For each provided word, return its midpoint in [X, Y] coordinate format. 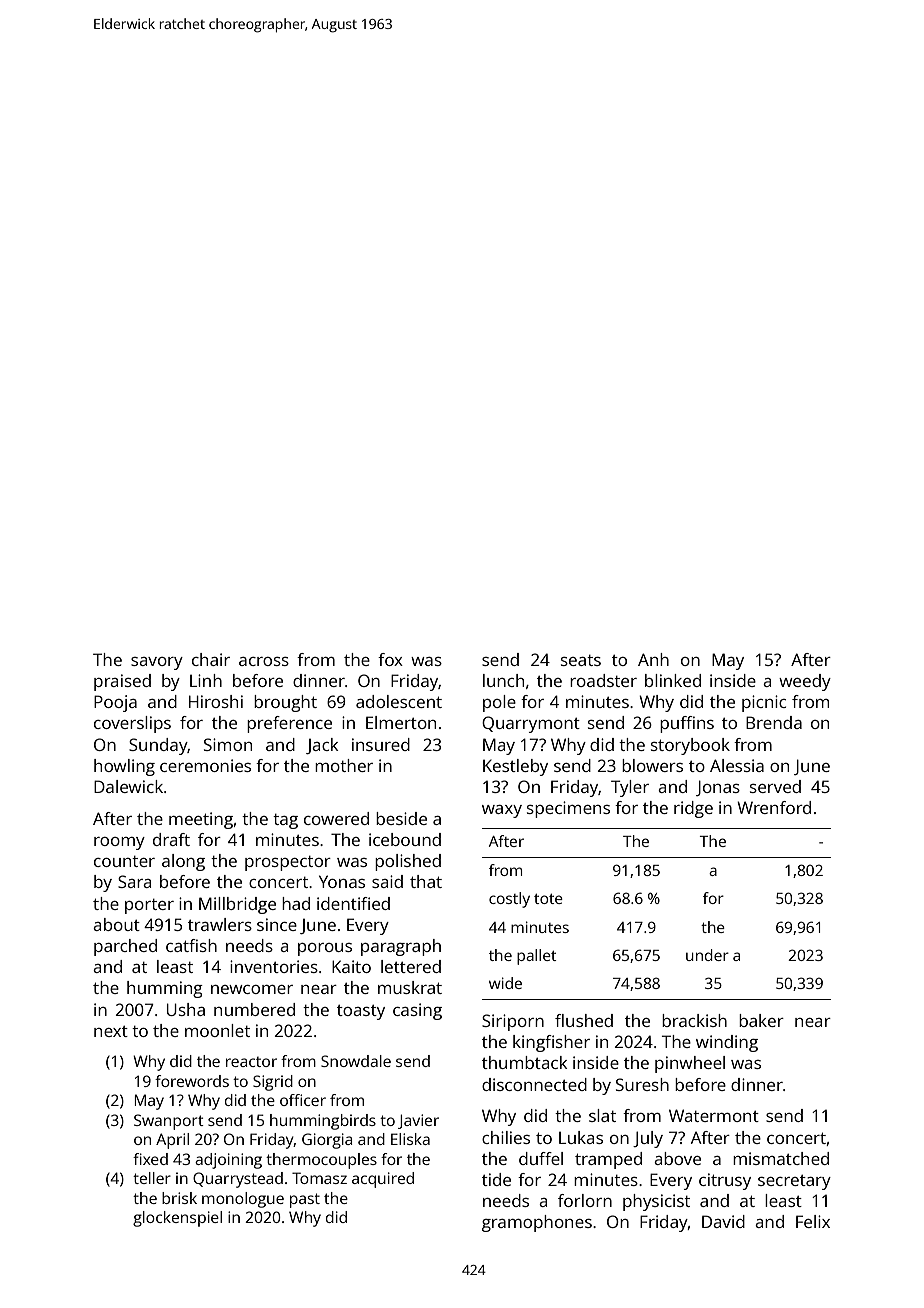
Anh [653, 659]
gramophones [537, 1223]
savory [157, 663]
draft [171, 839]
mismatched [781, 1158]
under [707, 955]
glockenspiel [177, 1219]
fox [390, 659]
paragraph [401, 947]
